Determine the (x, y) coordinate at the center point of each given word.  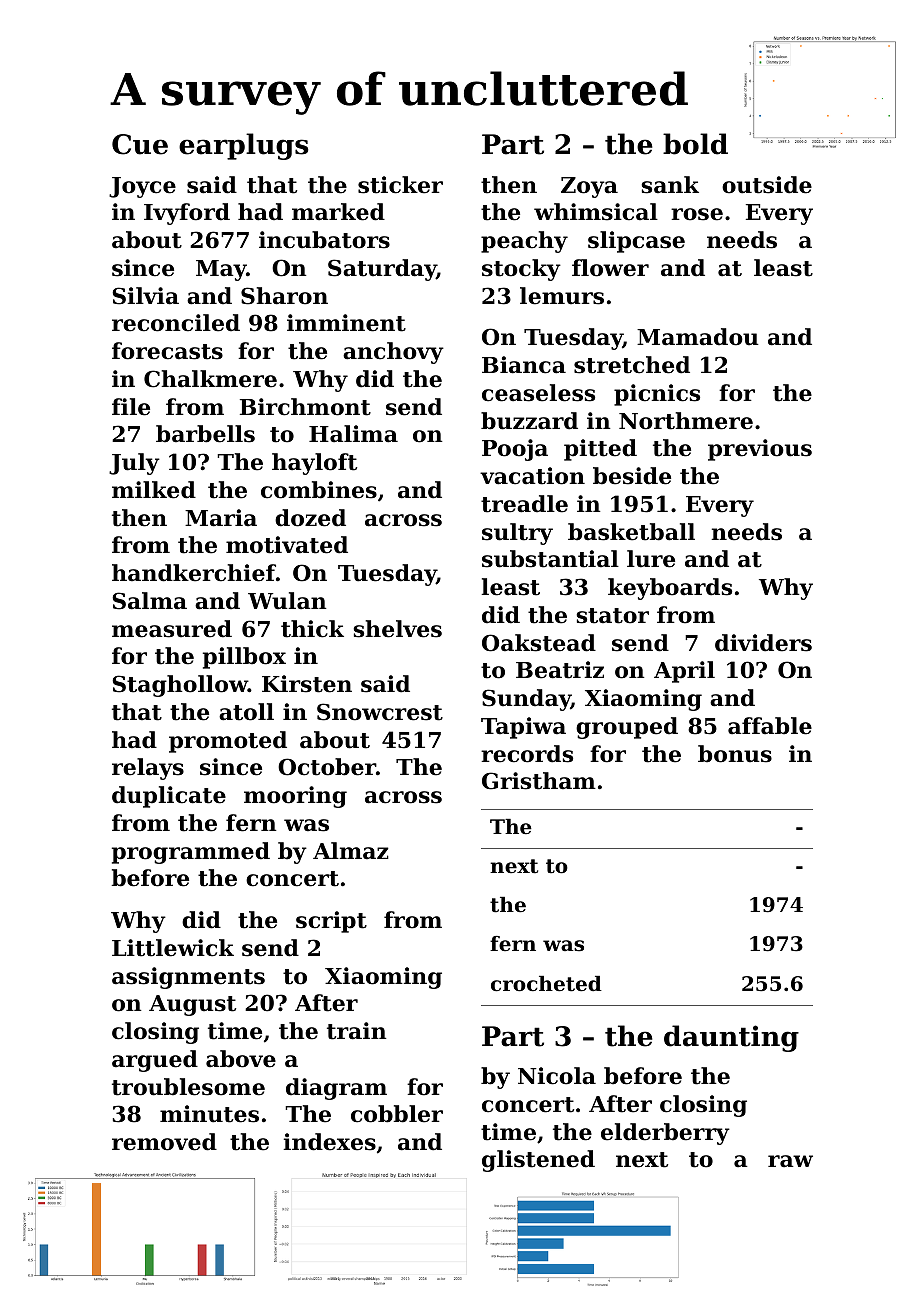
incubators (324, 240)
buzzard (529, 421)
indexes (329, 1142)
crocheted (546, 984)
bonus (735, 754)
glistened (538, 1161)
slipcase (636, 242)
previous (760, 450)
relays (148, 769)
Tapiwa (523, 728)
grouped (627, 728)
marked (338, 212)
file (131, 407)
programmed (191, 853)
